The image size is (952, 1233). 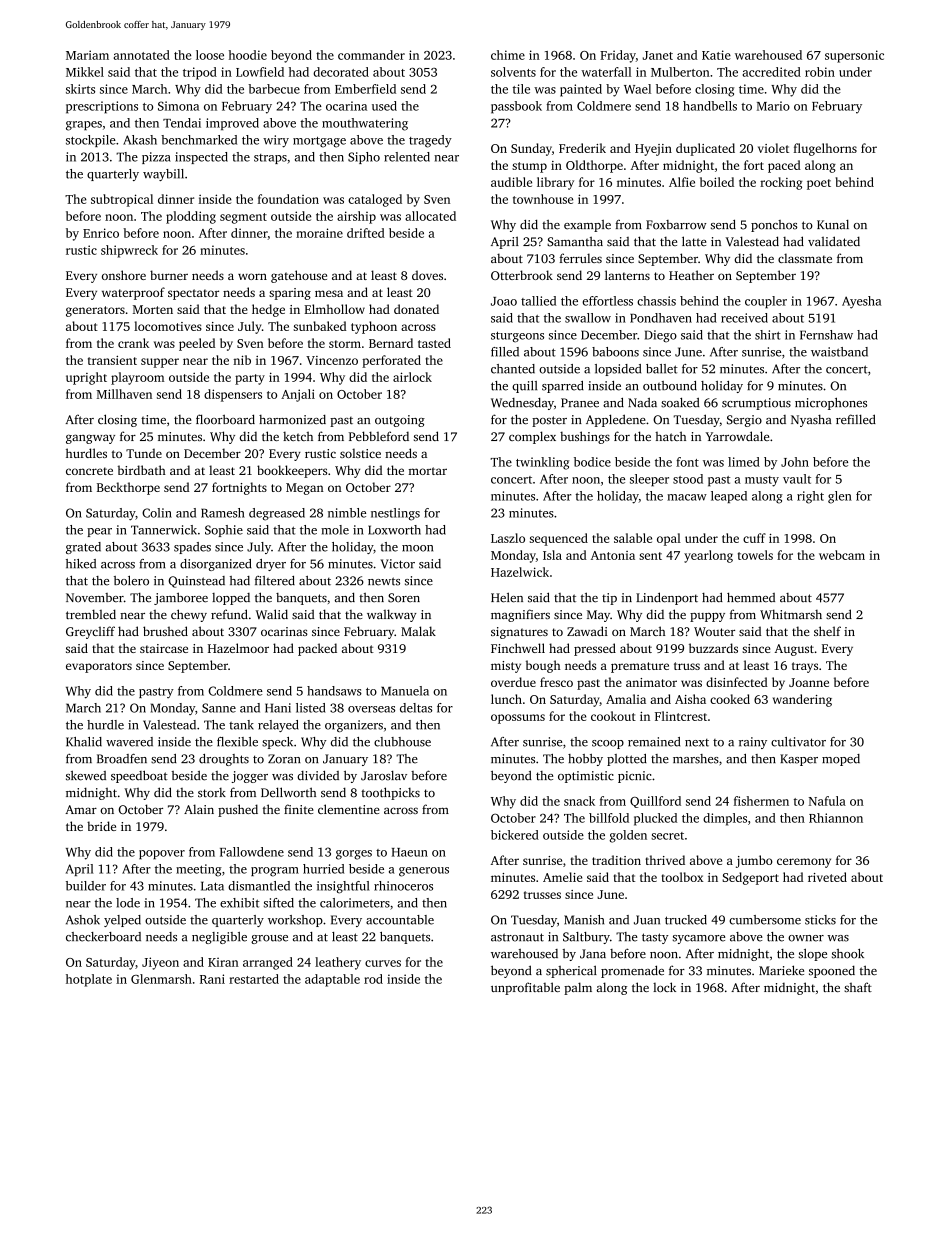 What do you see at coordinates (771, 72) in the image?
I see `accredited` at bounding box center [771, 72].
